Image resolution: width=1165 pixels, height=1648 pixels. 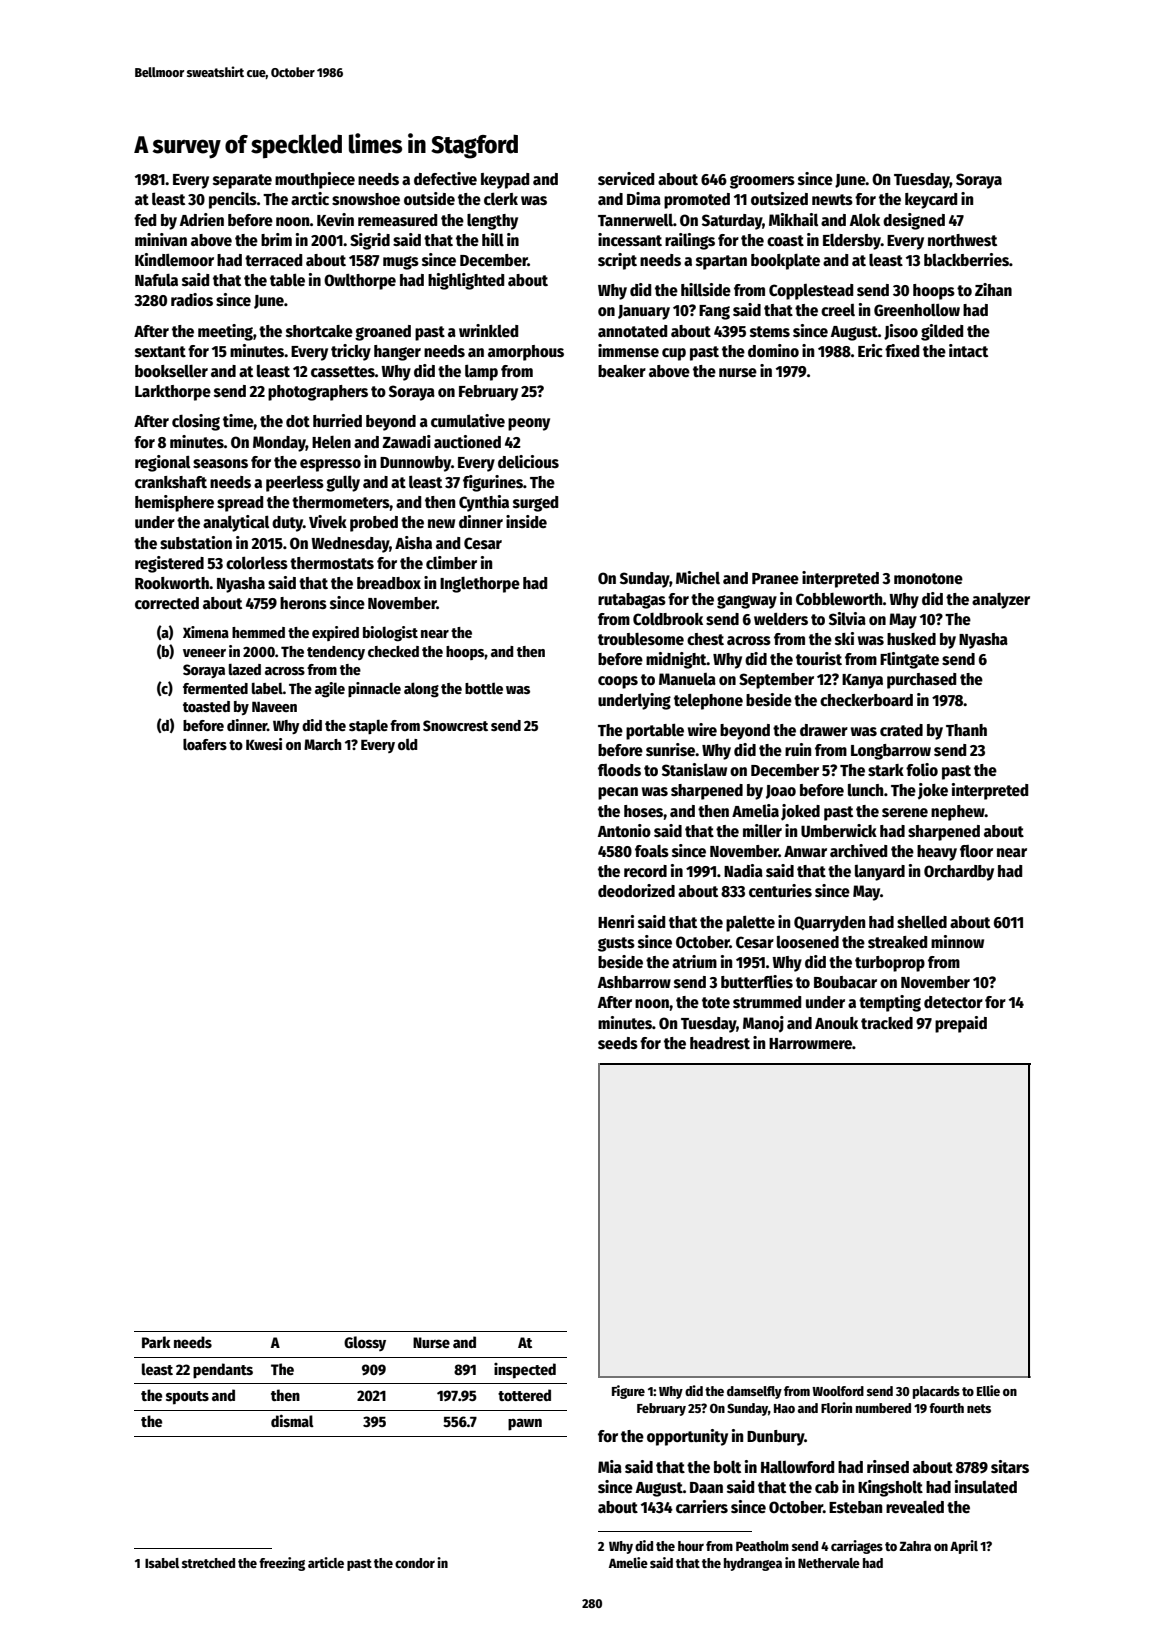 What do you see at coordinates (968, 351) in the document?
I see `intact` at bounding box center [968, 351].
